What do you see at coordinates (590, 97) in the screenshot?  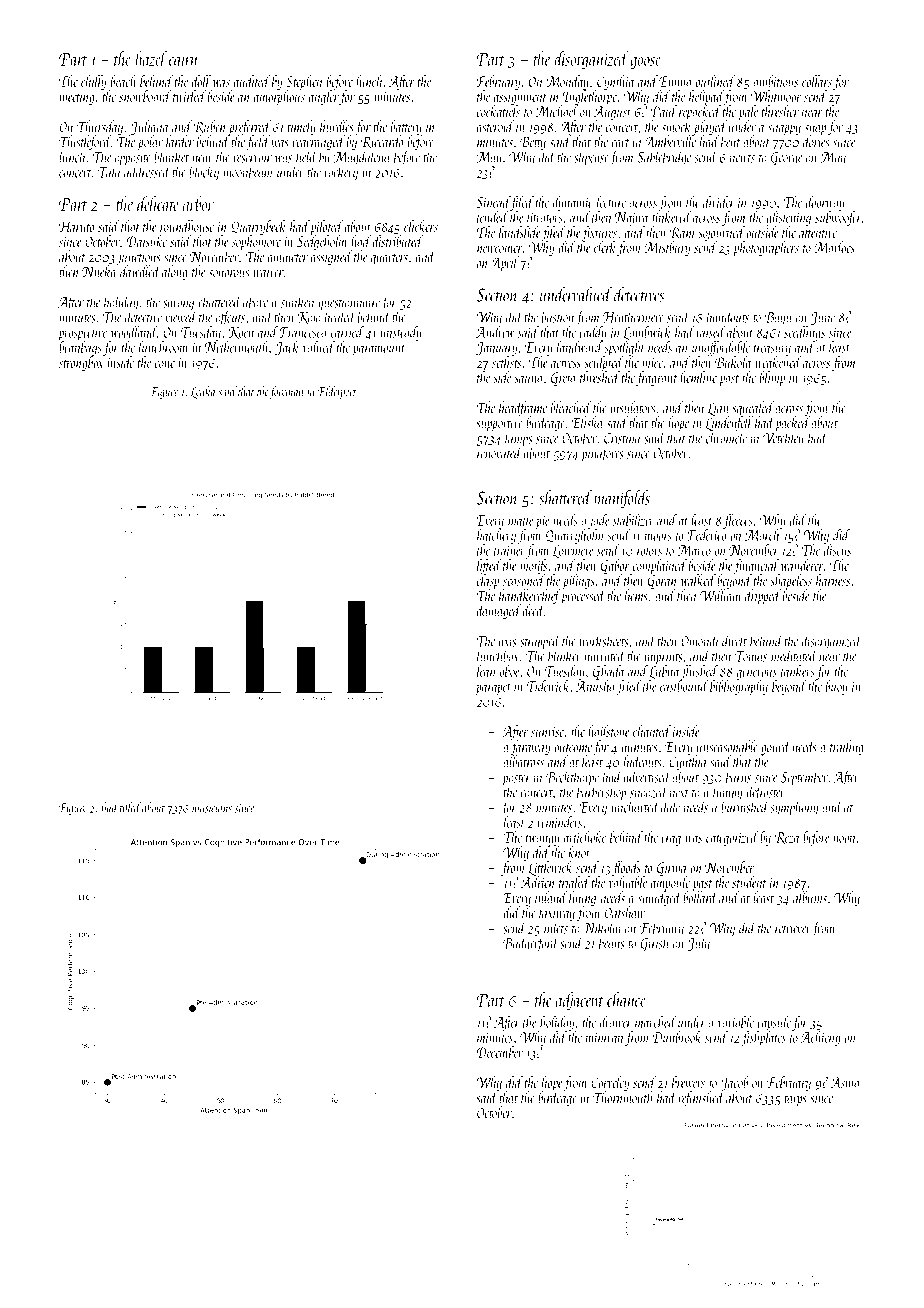 I see `Inglethorpe` at bounding box center [590, 97].
